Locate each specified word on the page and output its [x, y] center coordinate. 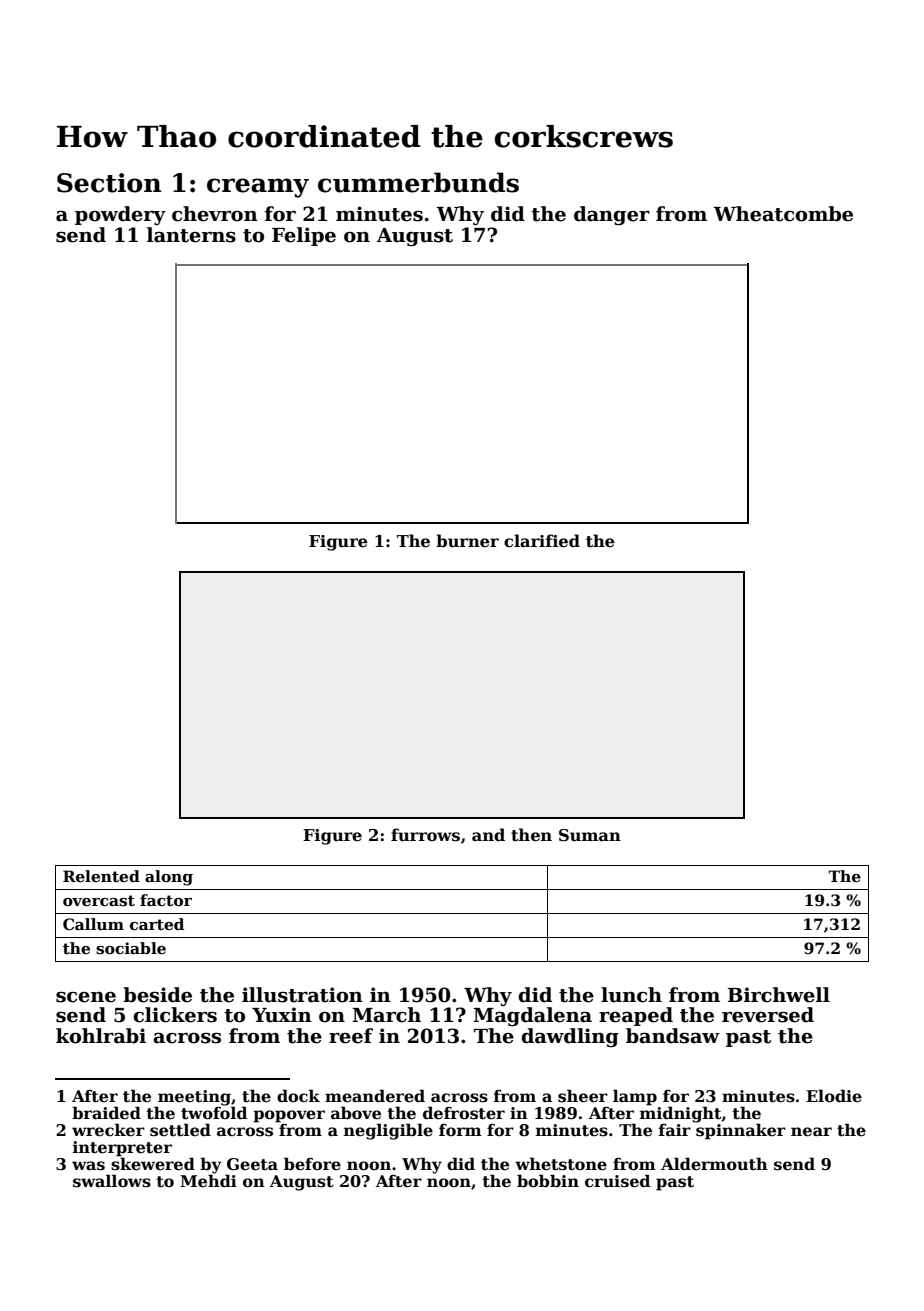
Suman [590, 835]
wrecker [108, 1130]
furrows [425, 835]
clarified [542, 541]
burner [467, 541]
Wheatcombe [783, 214]
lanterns [191, 235]
